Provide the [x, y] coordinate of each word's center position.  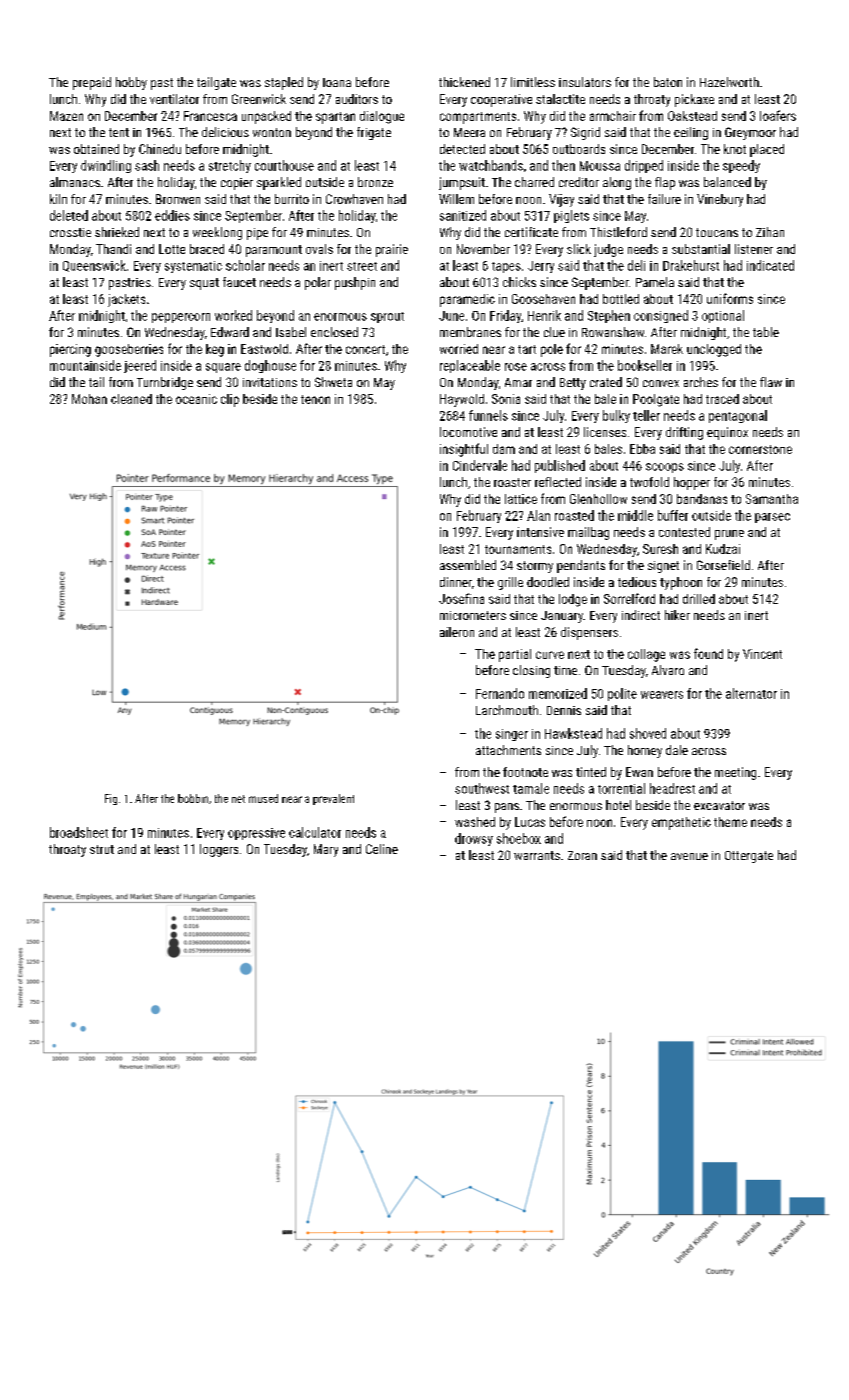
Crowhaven [354, 199]
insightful [464, 450]
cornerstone [760, 449]
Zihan [770, 232]
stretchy [230, 166]
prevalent [333, 799]
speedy [741, 166]
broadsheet [79, 832]
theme [730, 822]
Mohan [89, 399]
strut [102, 849]
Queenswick [94, 266]
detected [462, 149]
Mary [326, 850]
